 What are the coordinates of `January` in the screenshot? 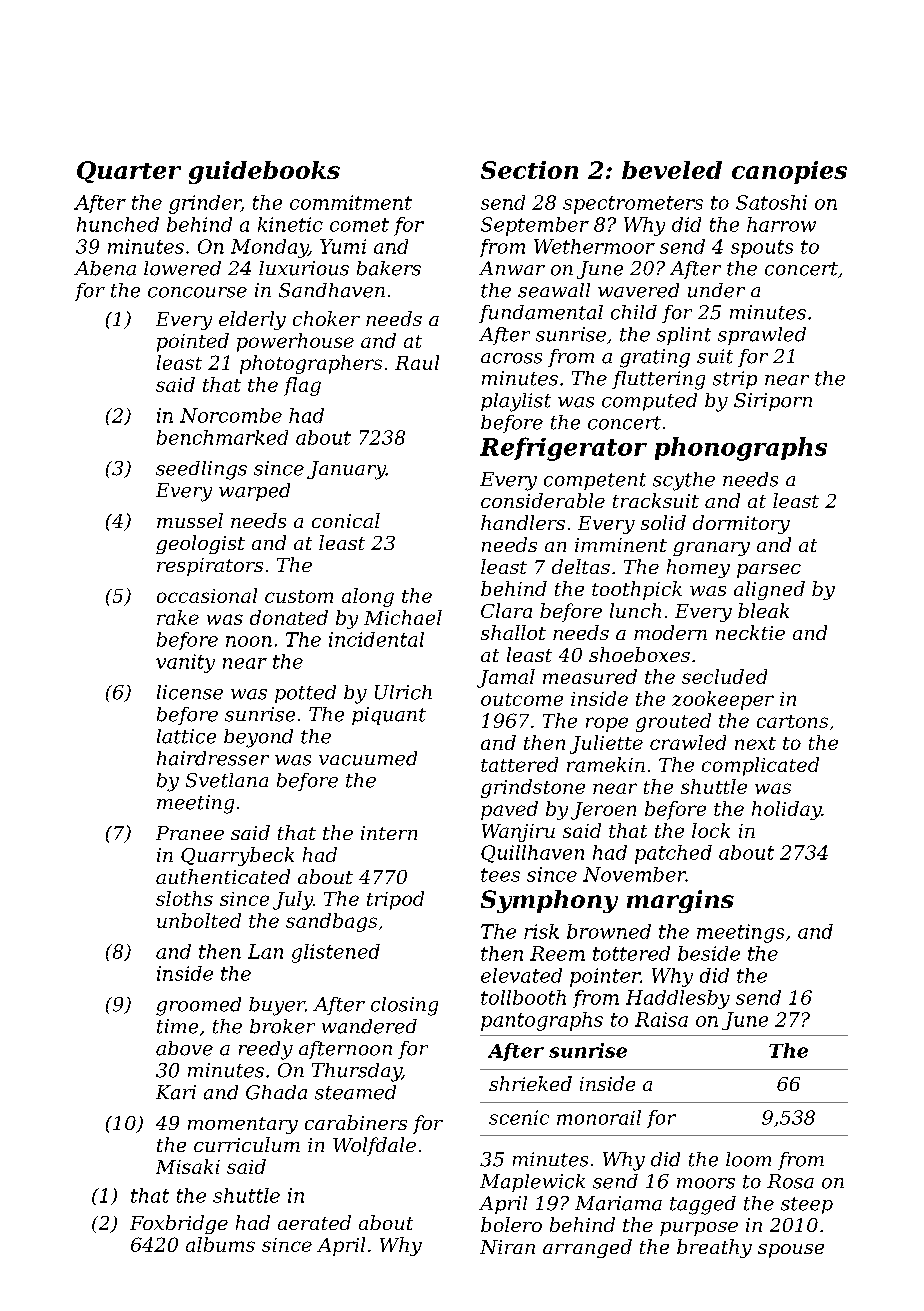 It's located at (346, 470).
